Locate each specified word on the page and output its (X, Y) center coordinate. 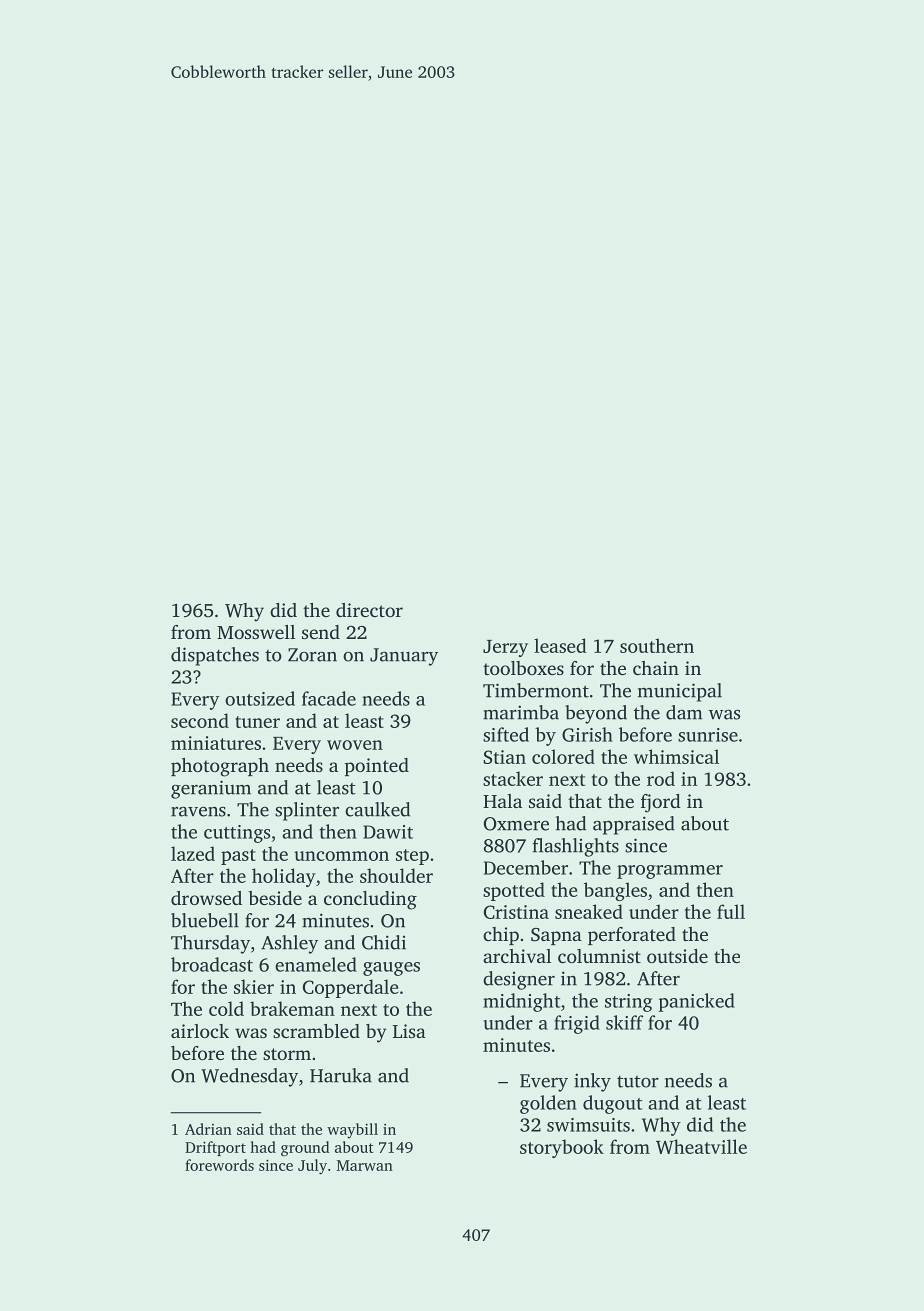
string (628, 1003)
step (412, 857)
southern (657, 645)
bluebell (205, 920)
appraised (634, 825)
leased (560, 645)
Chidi (384, 942)
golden (548, 1104)
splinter (307, 811)
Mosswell (256, 632)
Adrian (208, 1129)
